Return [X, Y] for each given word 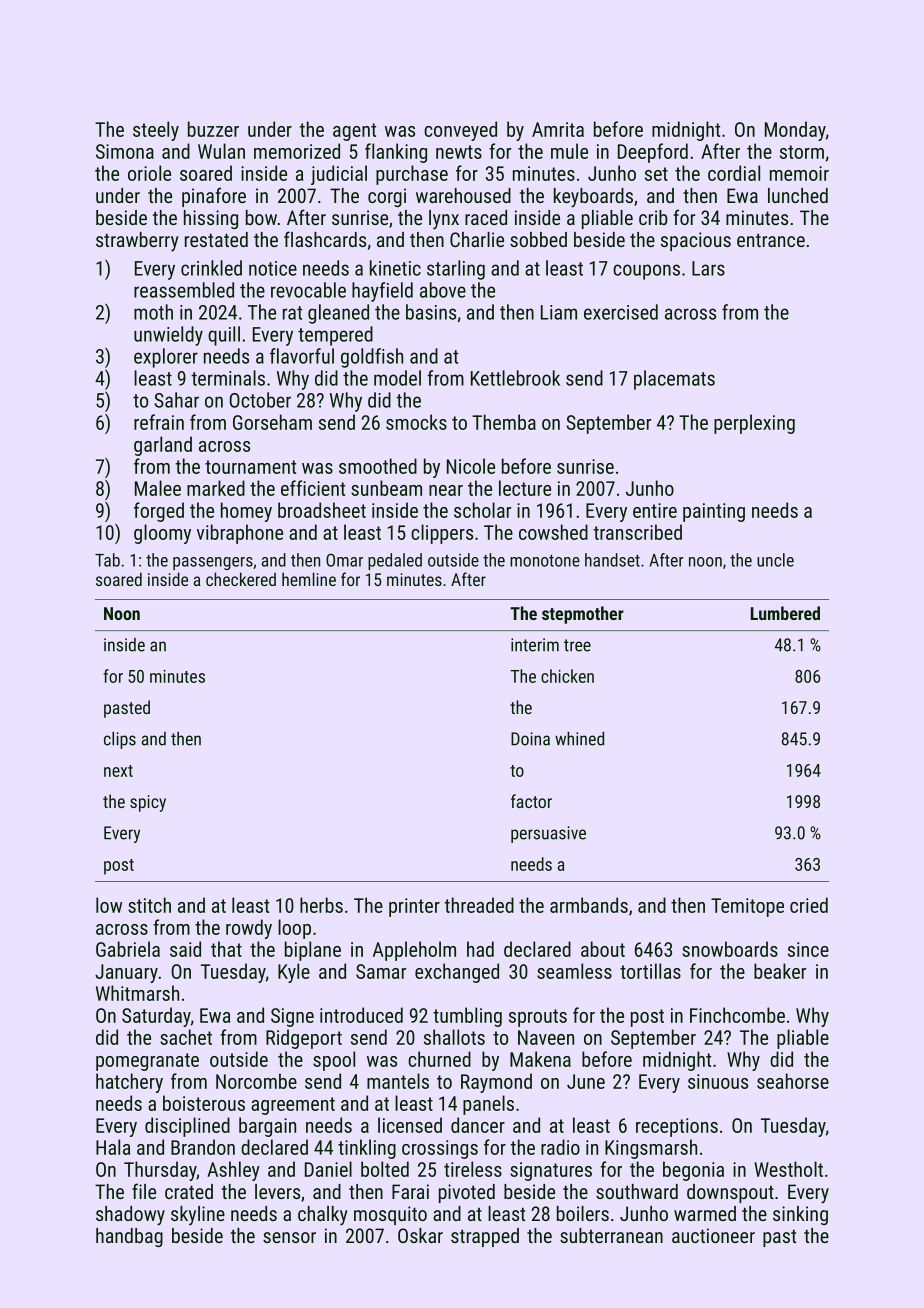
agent [354, 132]
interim [535, 645]
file [144, 1191]
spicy [148, 803]
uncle [775, 560]
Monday [795, 131]
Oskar [420, 1235]
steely [156, 131]
